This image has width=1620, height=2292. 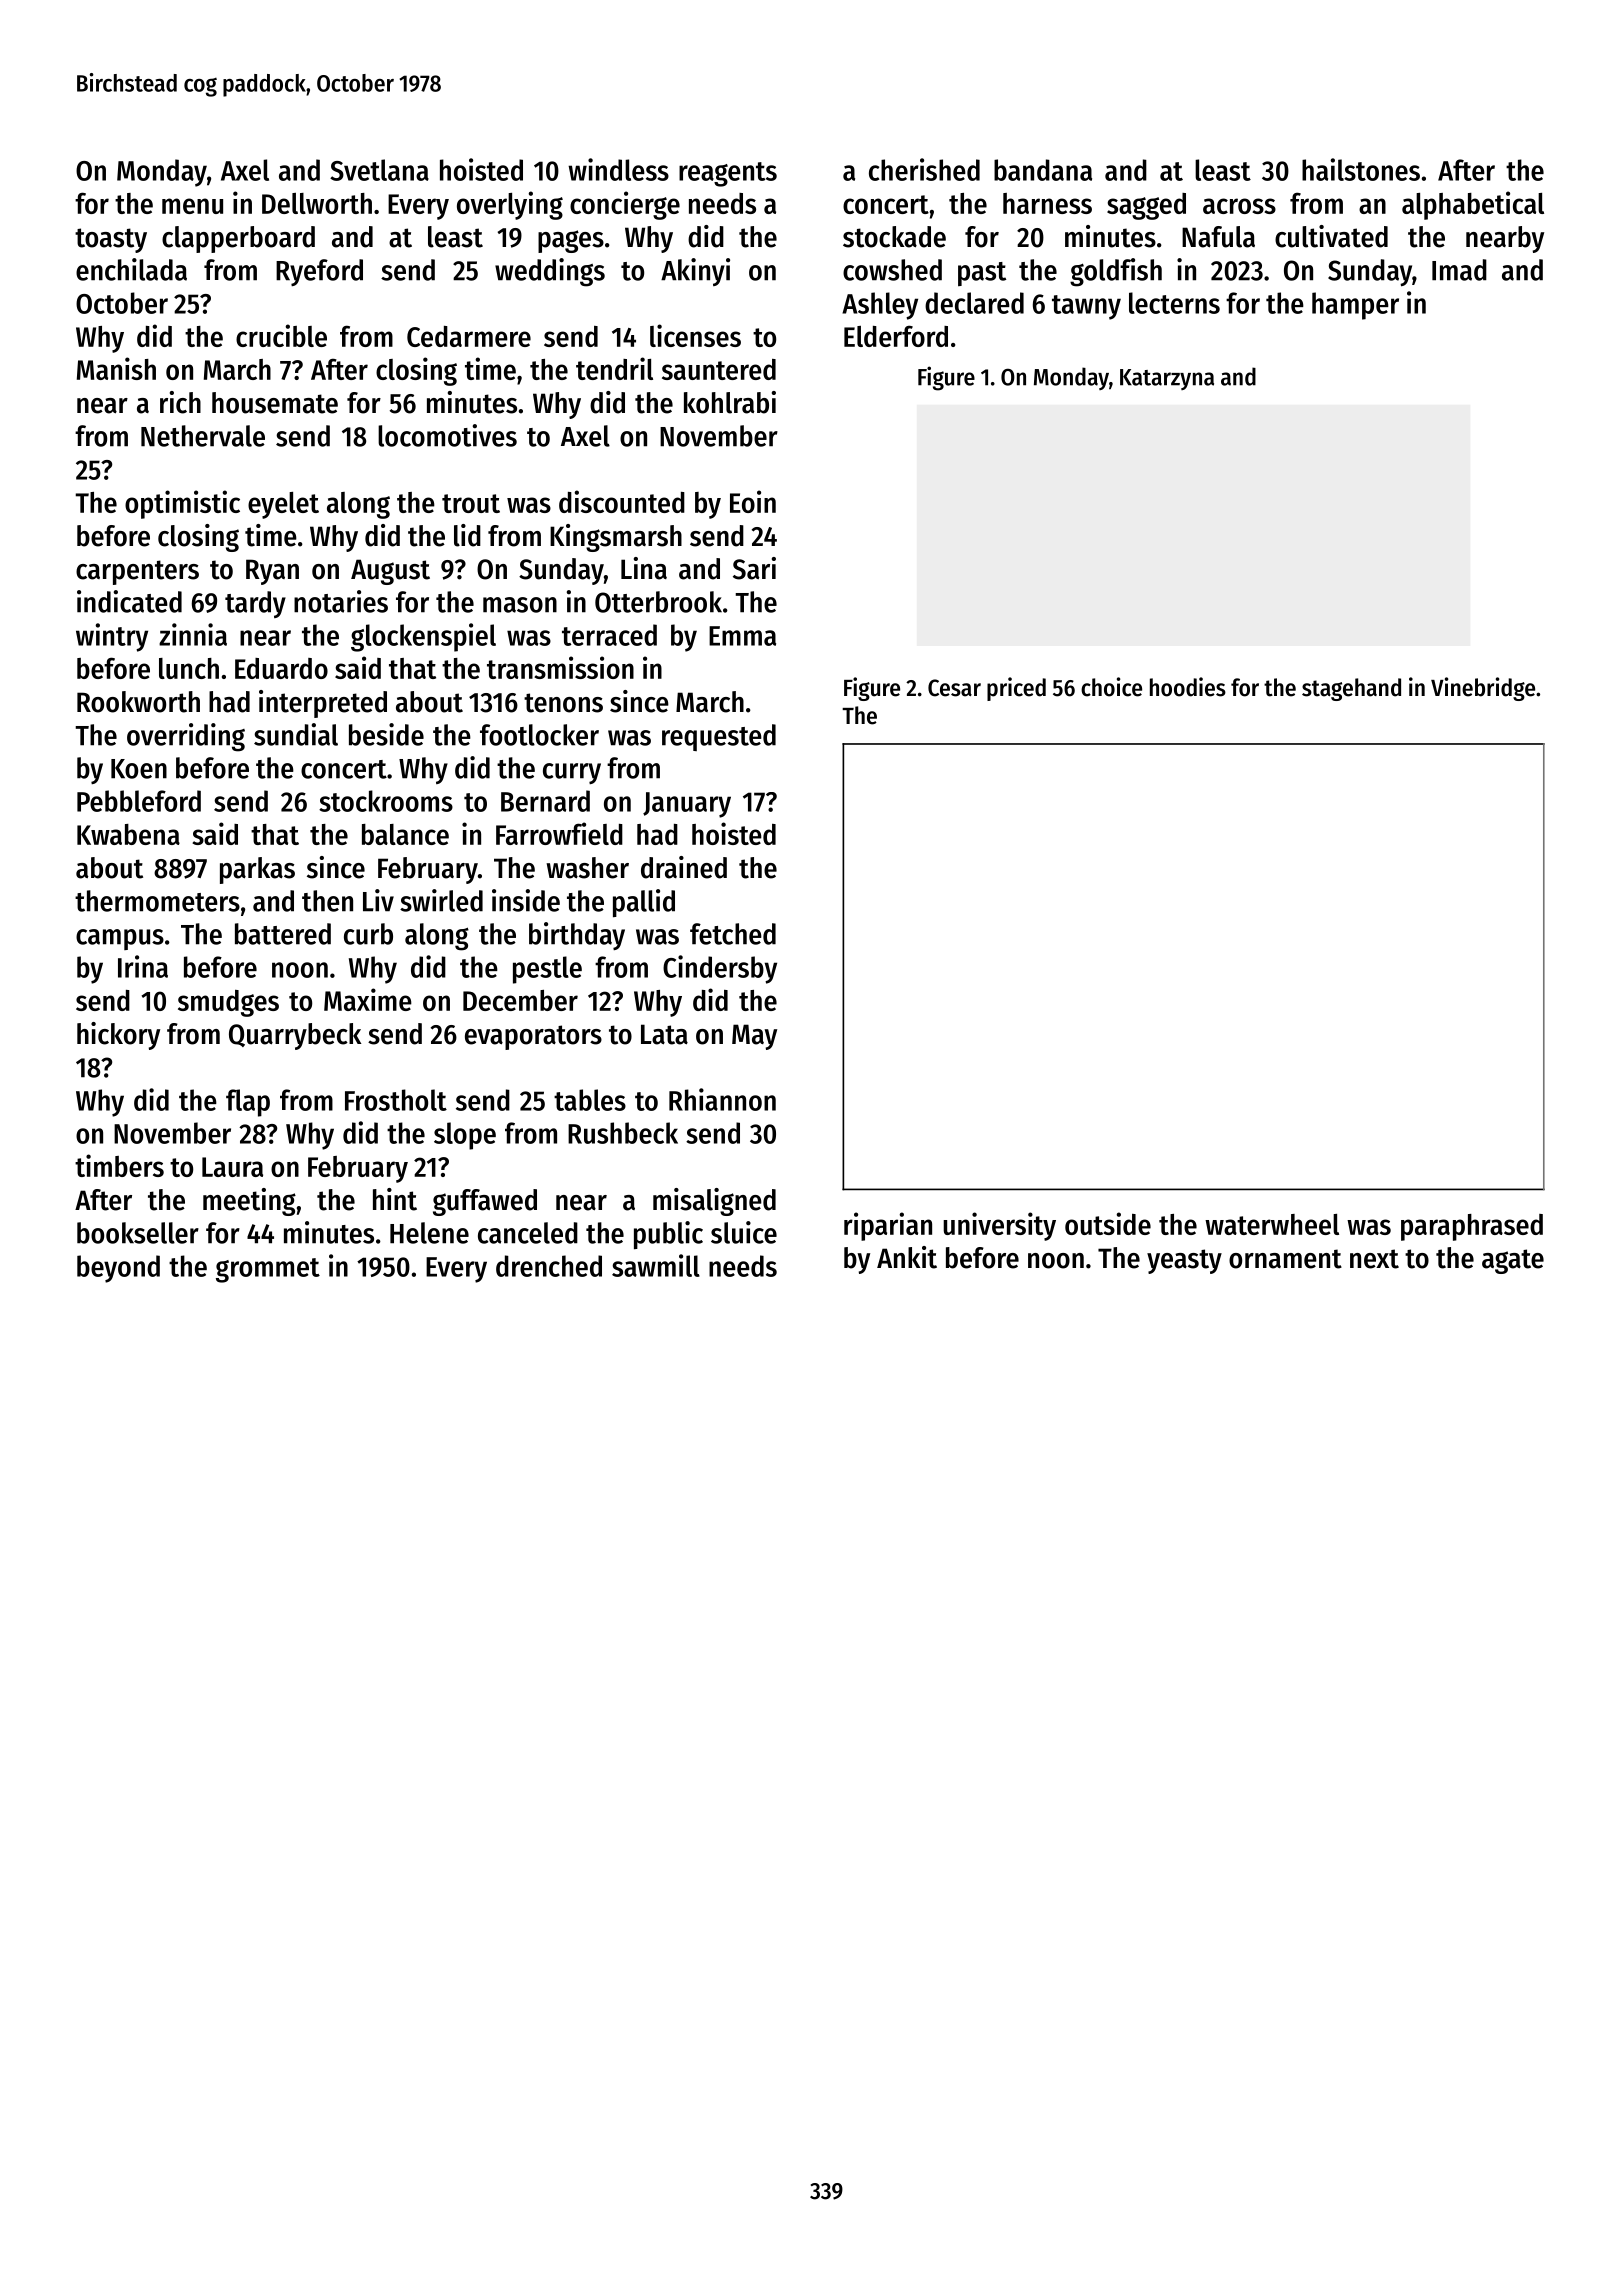 I want to click on inside, so click(x=526, y=900).
